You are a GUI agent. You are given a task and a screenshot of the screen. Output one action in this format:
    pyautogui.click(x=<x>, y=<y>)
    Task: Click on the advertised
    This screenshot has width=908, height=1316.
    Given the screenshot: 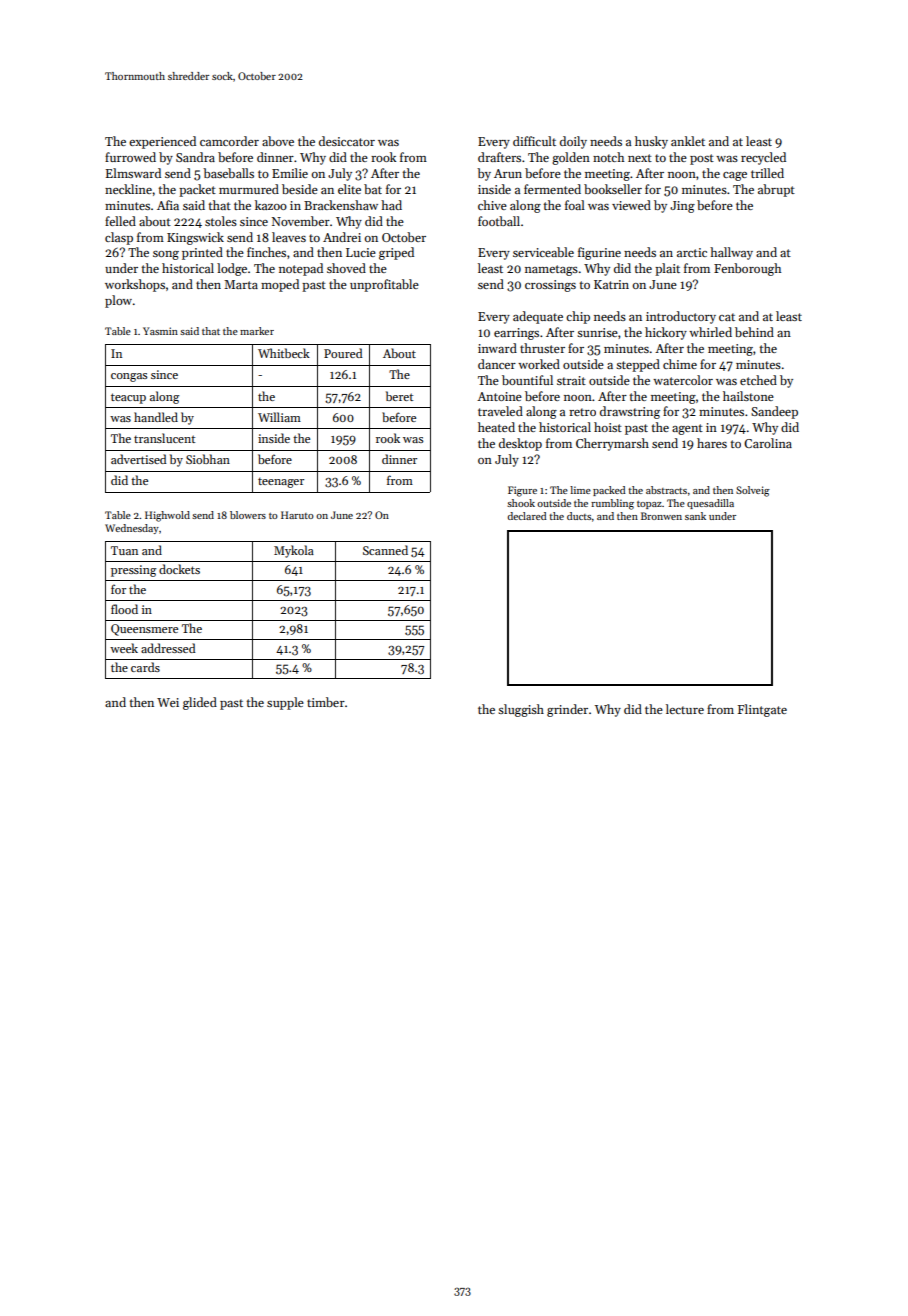 What is the action you would take?
    pyautogui.click(x=139, y=459)
